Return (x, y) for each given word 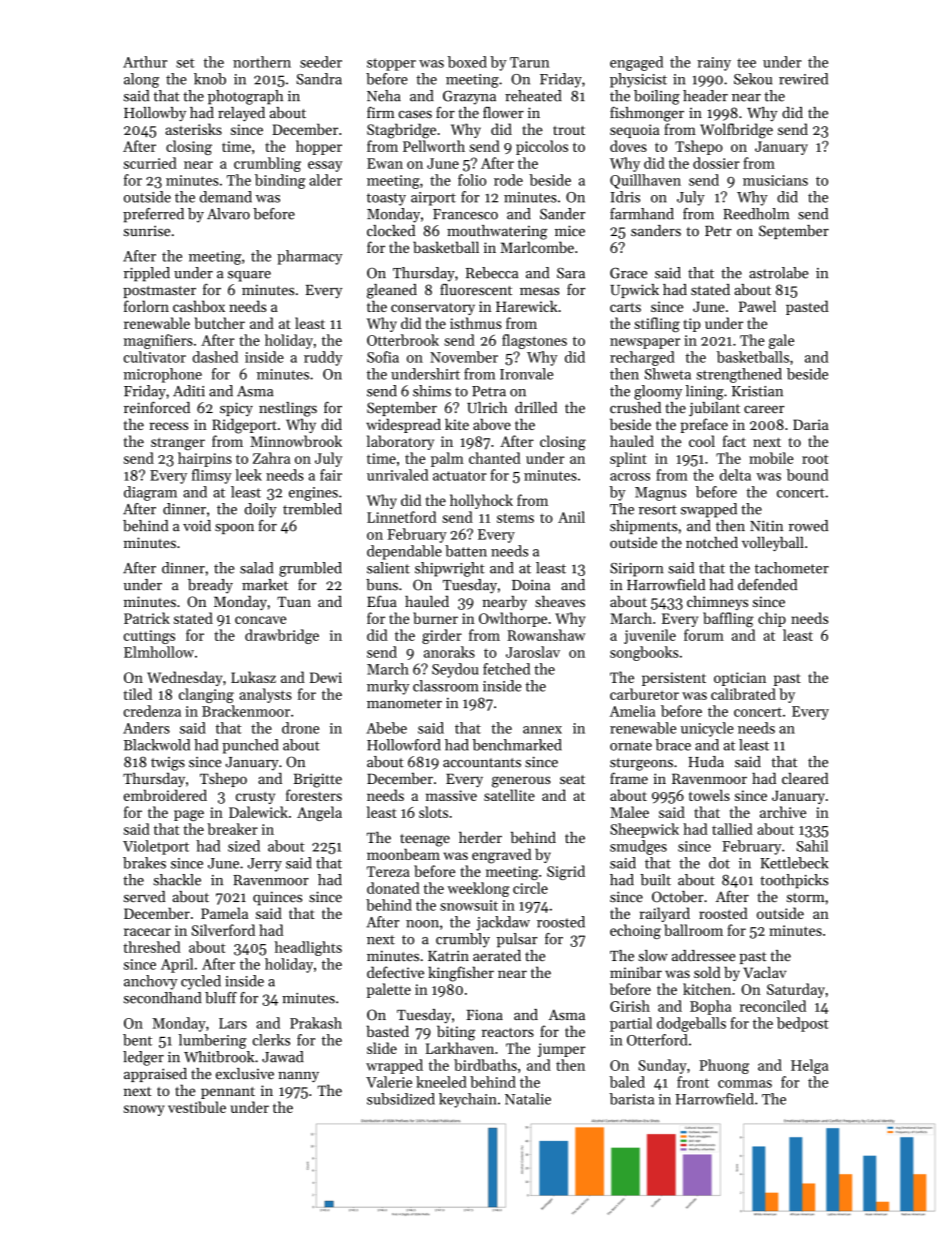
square (249, 276)
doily (260, 510)
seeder (321, 62)
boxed (467, 62)
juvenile (650, 636)
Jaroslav (533, 652)
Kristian (757, 391)
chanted (495, 458)
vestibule (197, 1107)
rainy (714, 64)
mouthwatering (497, 232)
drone (300, 728)
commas (745, 1084)
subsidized (401, 1099)
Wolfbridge (736, 131)
